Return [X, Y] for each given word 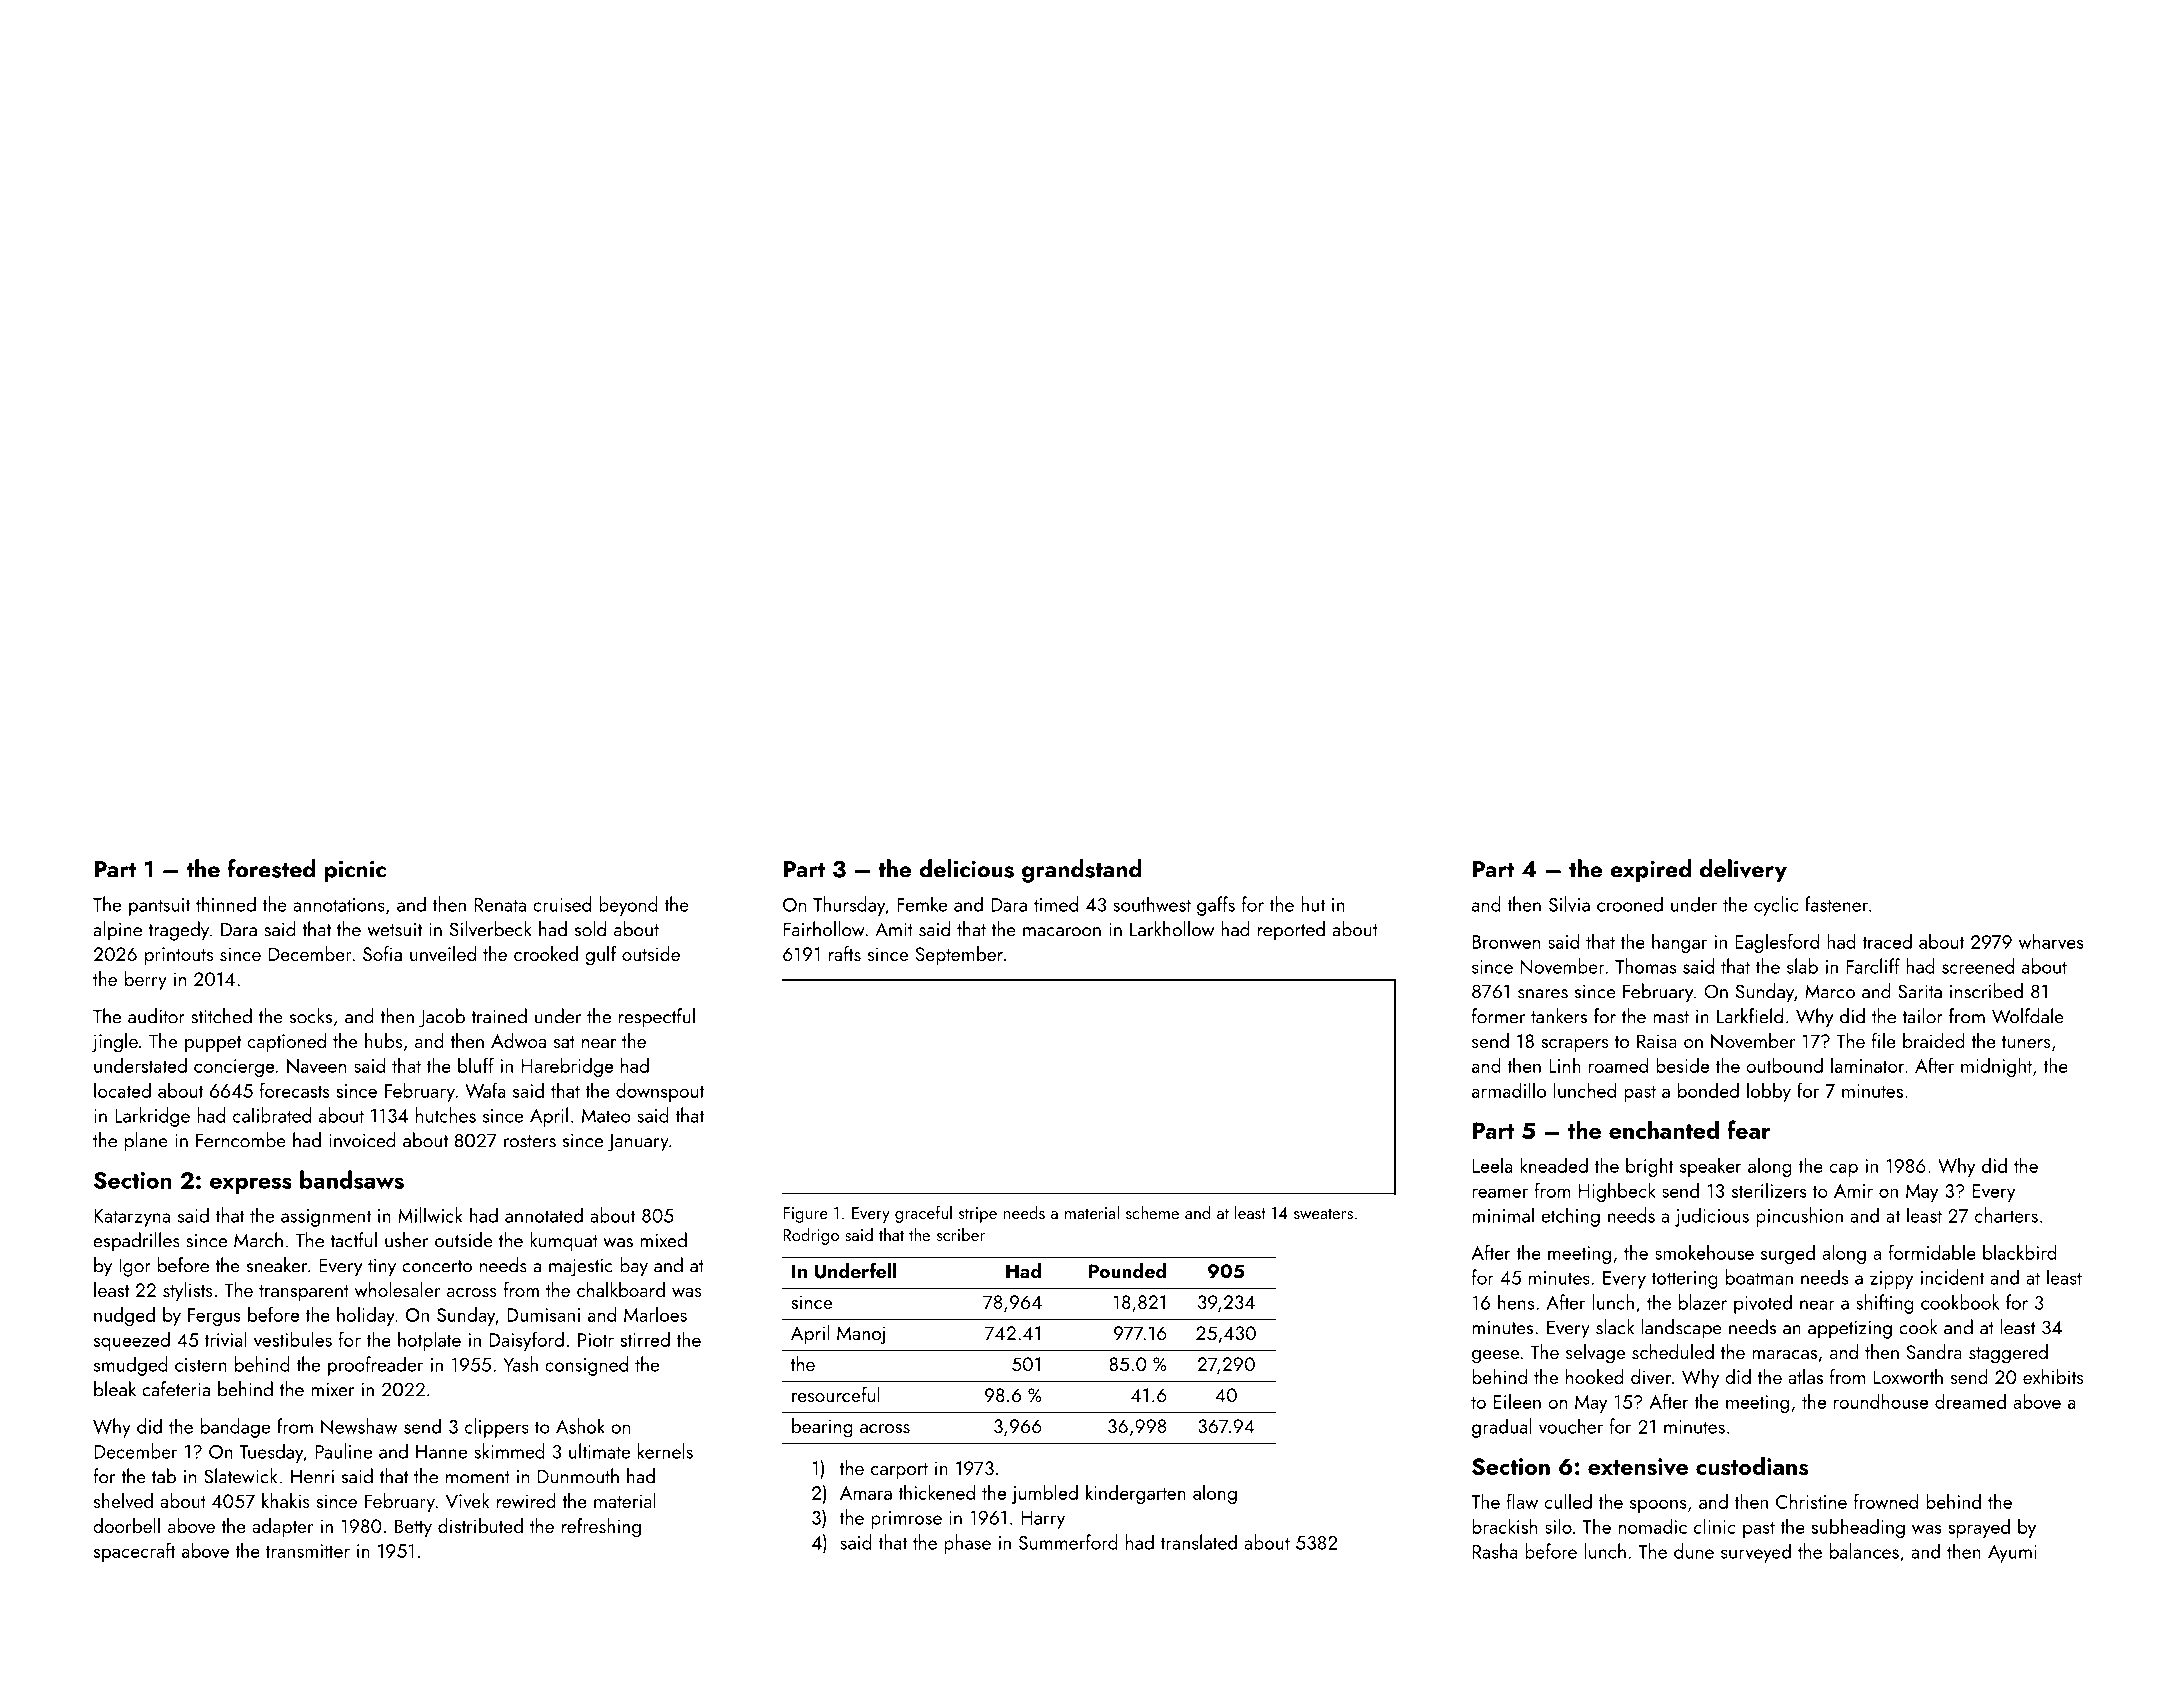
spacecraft [135, 1552]
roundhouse [1881, 1401]
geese [1495, 1357]
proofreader [375, 1366]
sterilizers [1769, 1190]
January [638, 1143]
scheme [1152, 1212]
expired [1651, 871]
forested [271, 868]
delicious [967, 868]
